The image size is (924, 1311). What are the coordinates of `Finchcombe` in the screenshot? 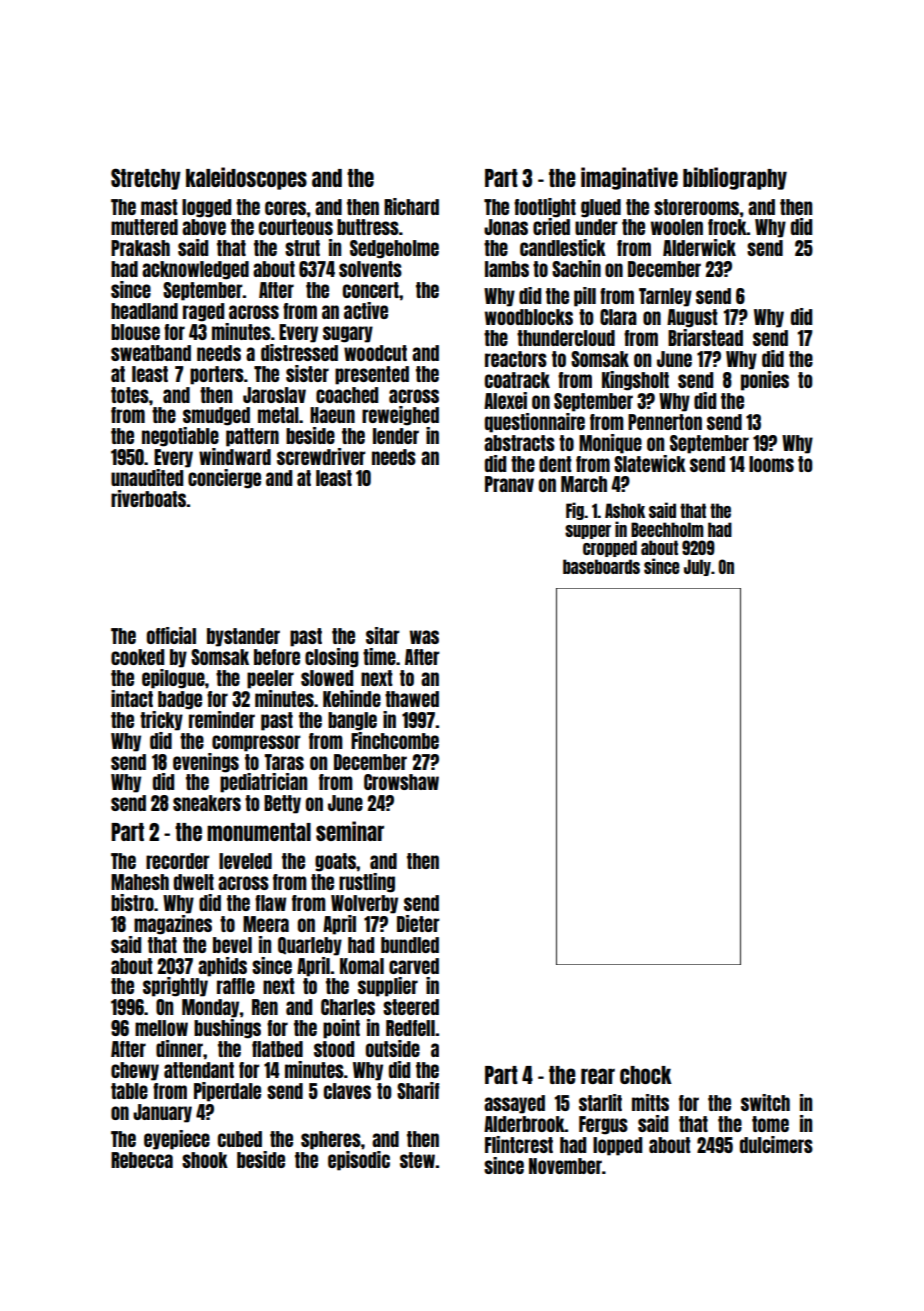 It's located at (395, 740).
